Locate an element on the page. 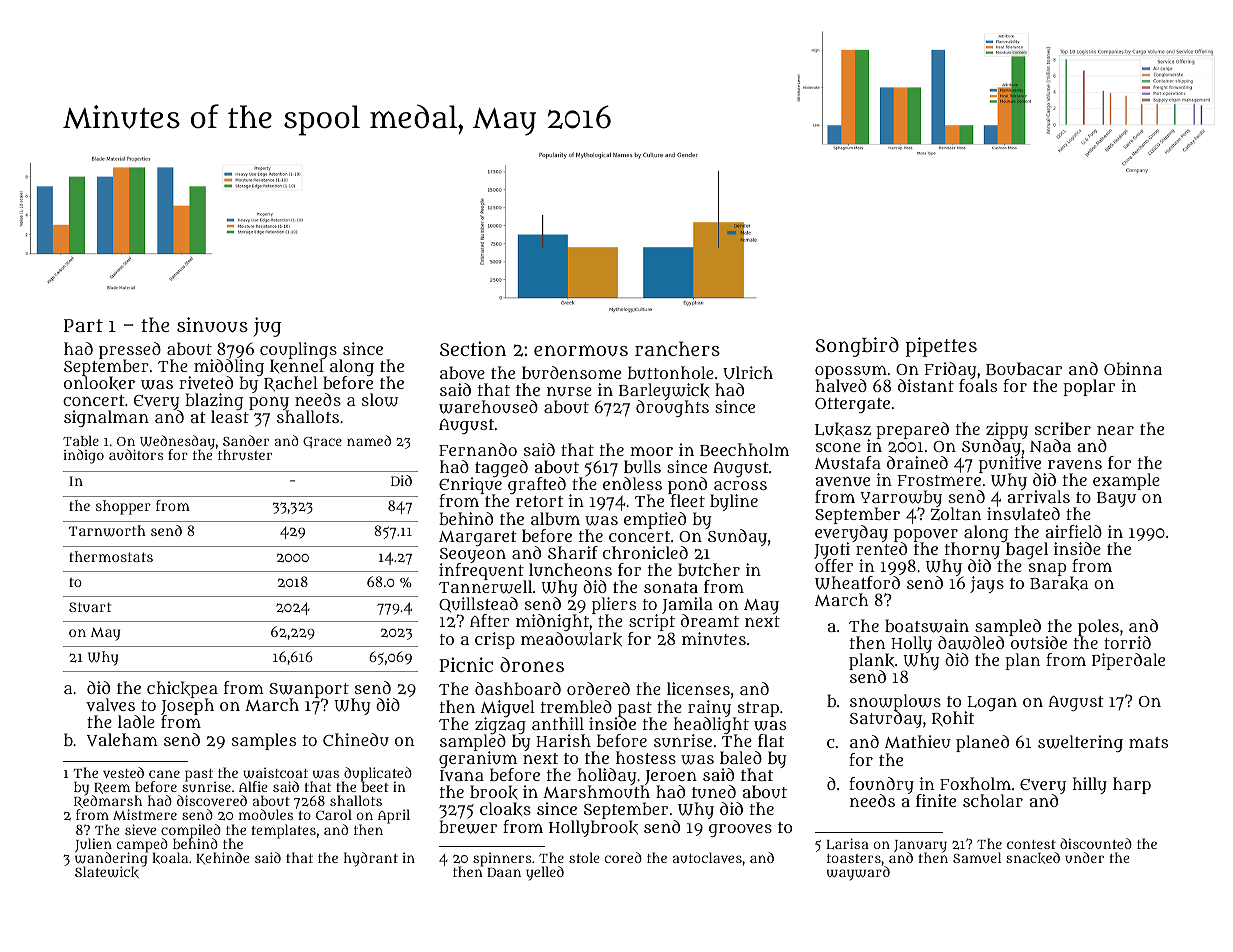 This document has height=952, width=1233. drones is located at coordinates (532, 664).
